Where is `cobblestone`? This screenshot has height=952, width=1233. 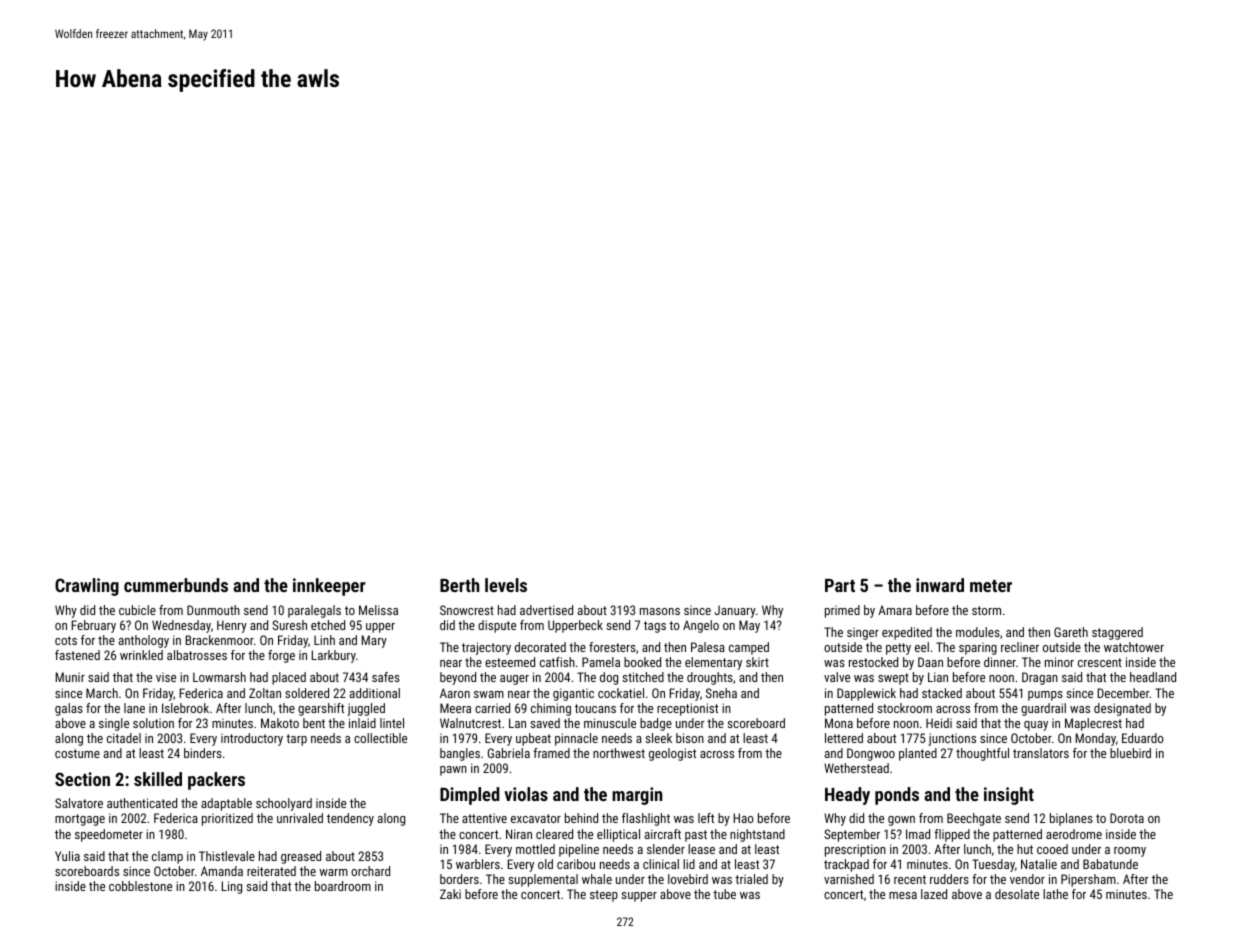
cobblestone is located at coordinates (140, 886).
